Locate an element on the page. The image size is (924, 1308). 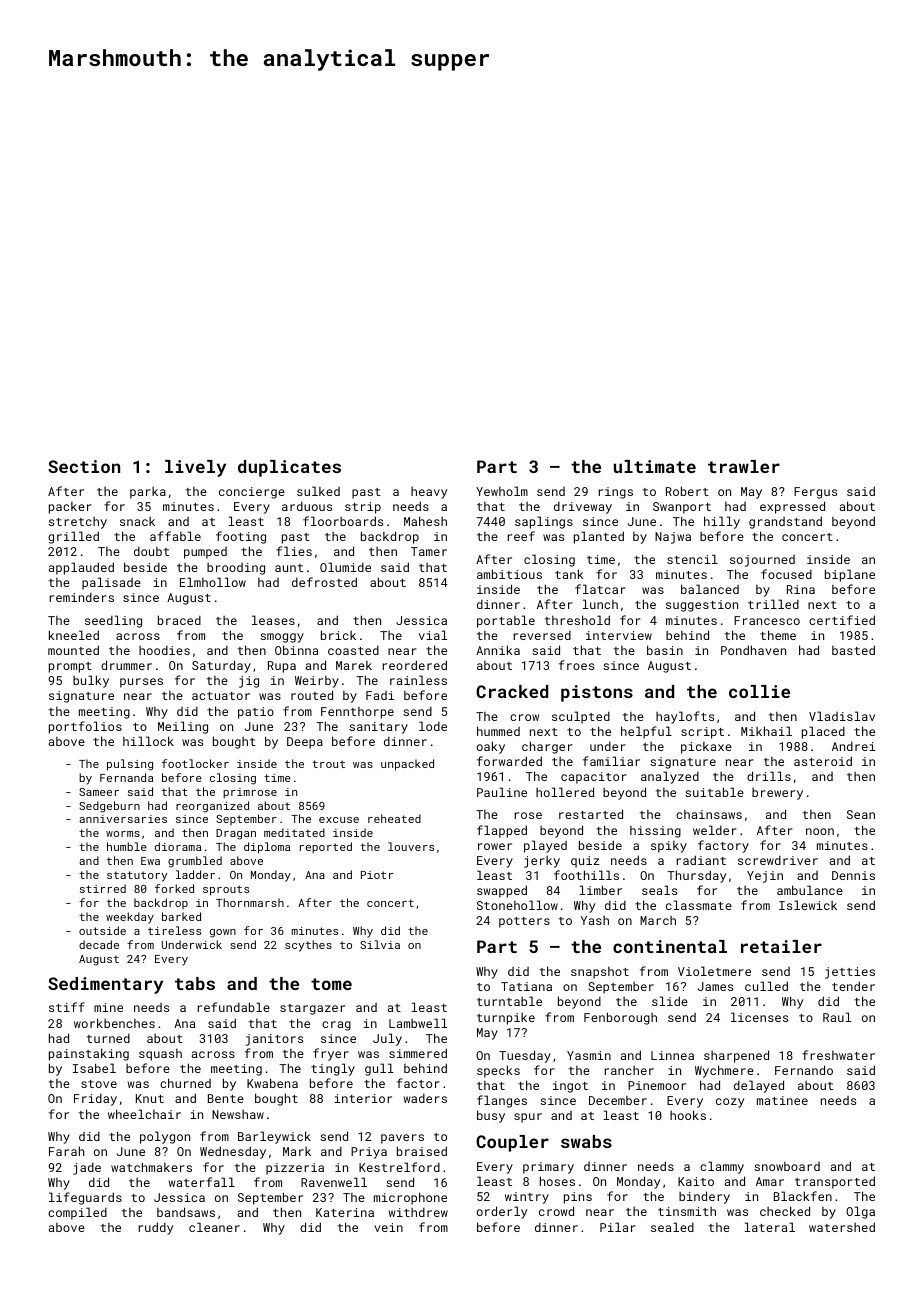
ruddy is located at coordinates (155, 1228).
